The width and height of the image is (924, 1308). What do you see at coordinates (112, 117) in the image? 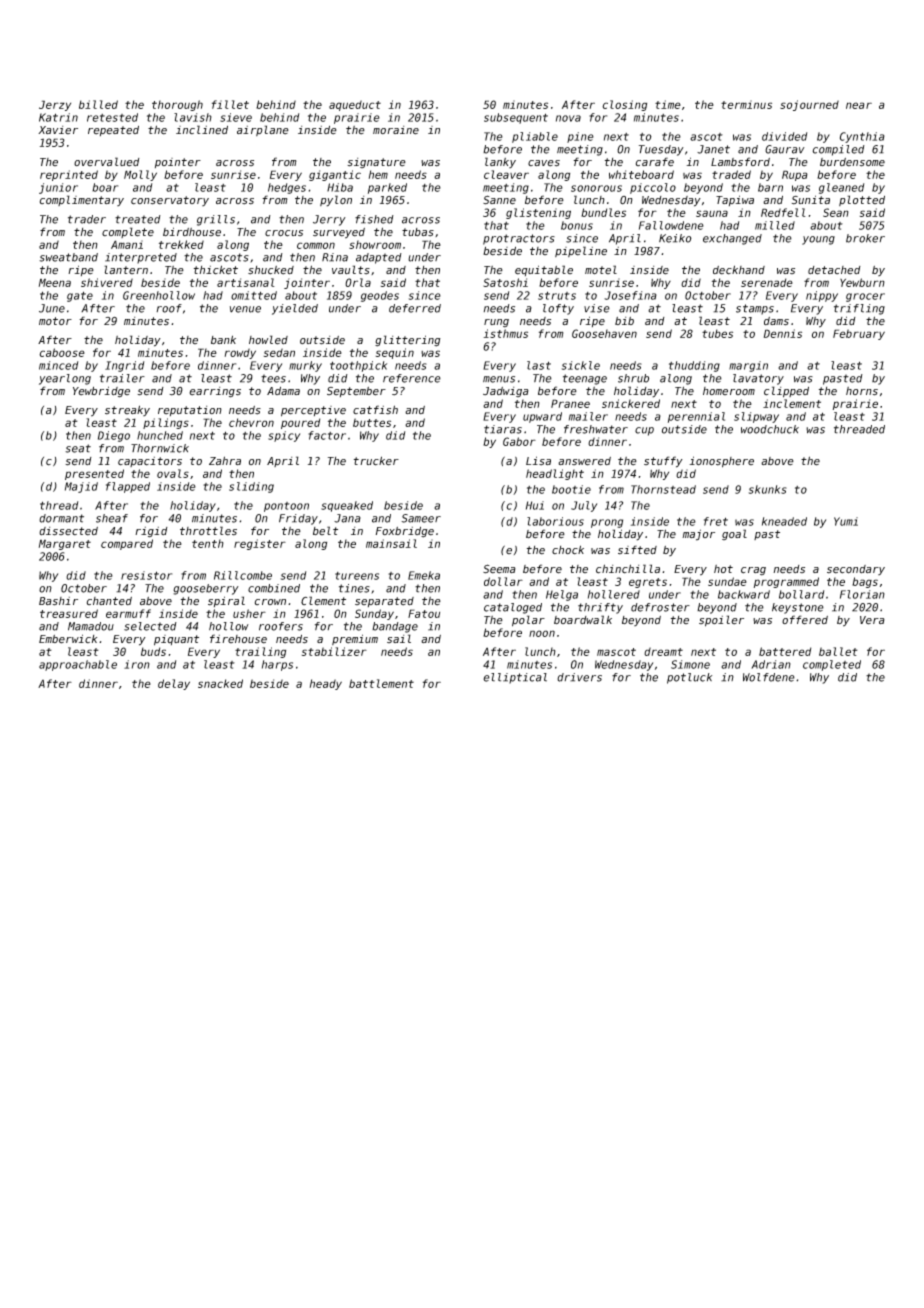
I see `retested` at bounding box center [112, 117].
